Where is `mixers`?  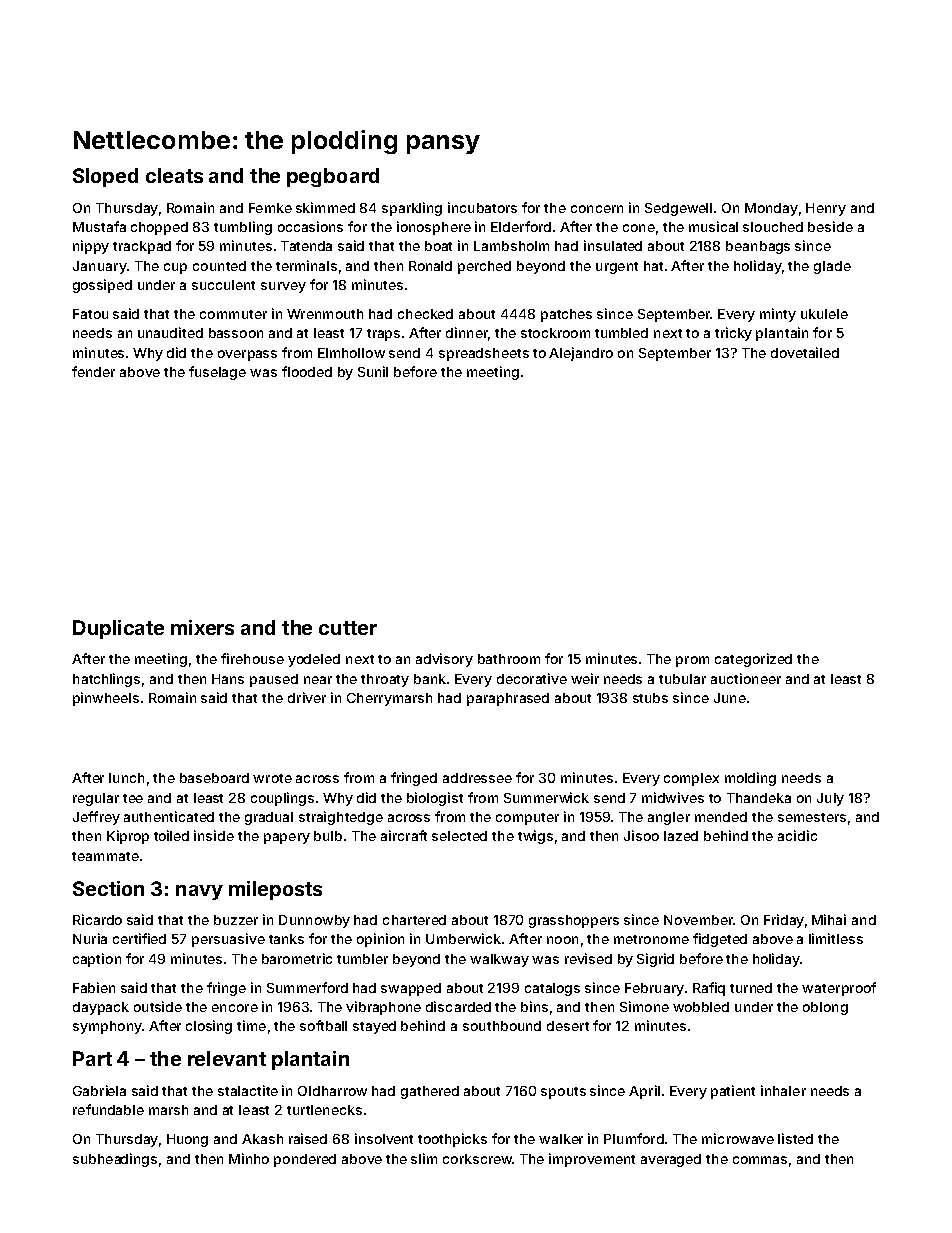
mixers is located at coordinates (202, 627).
